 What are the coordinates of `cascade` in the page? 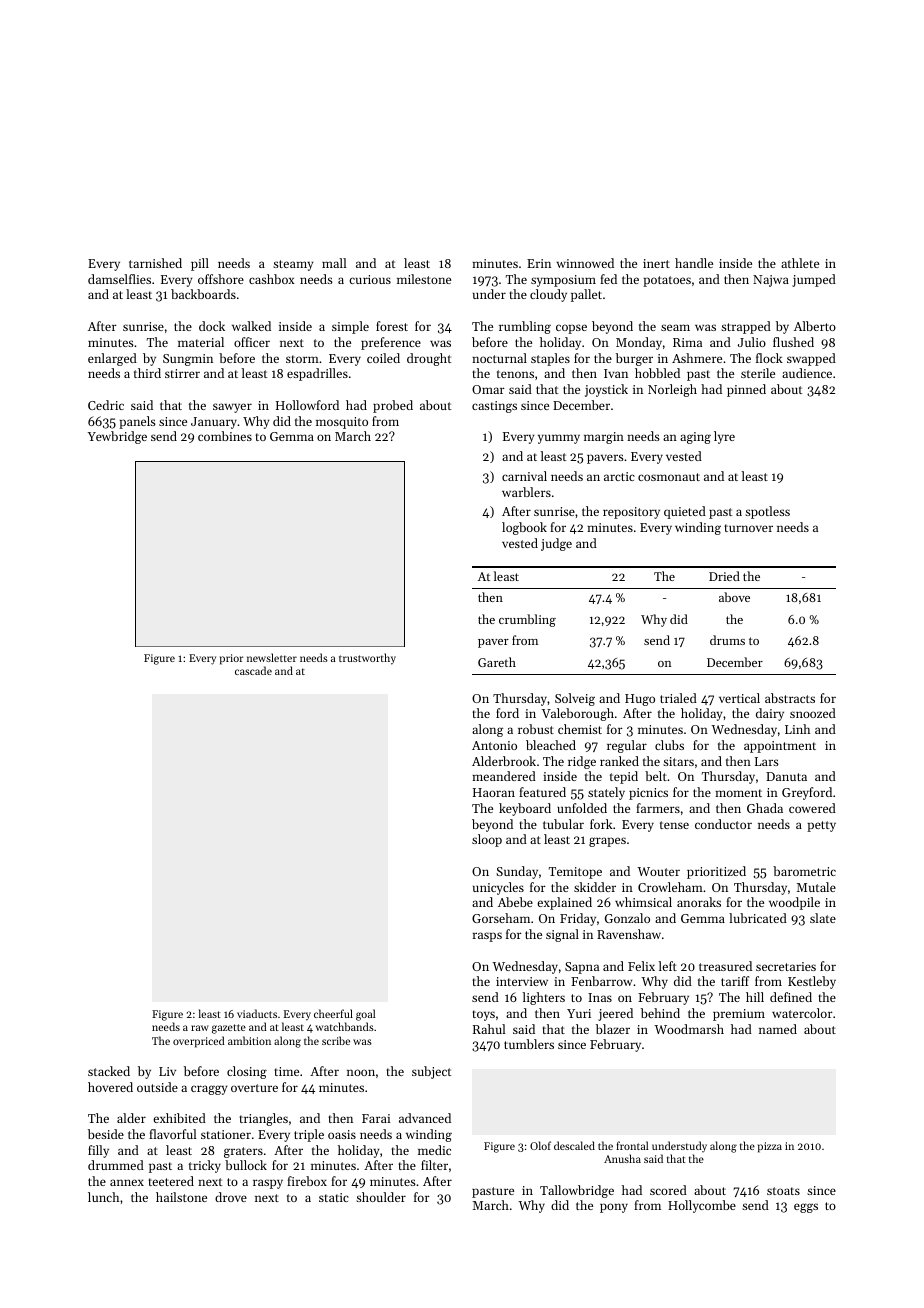 It's located at (253, 670).
